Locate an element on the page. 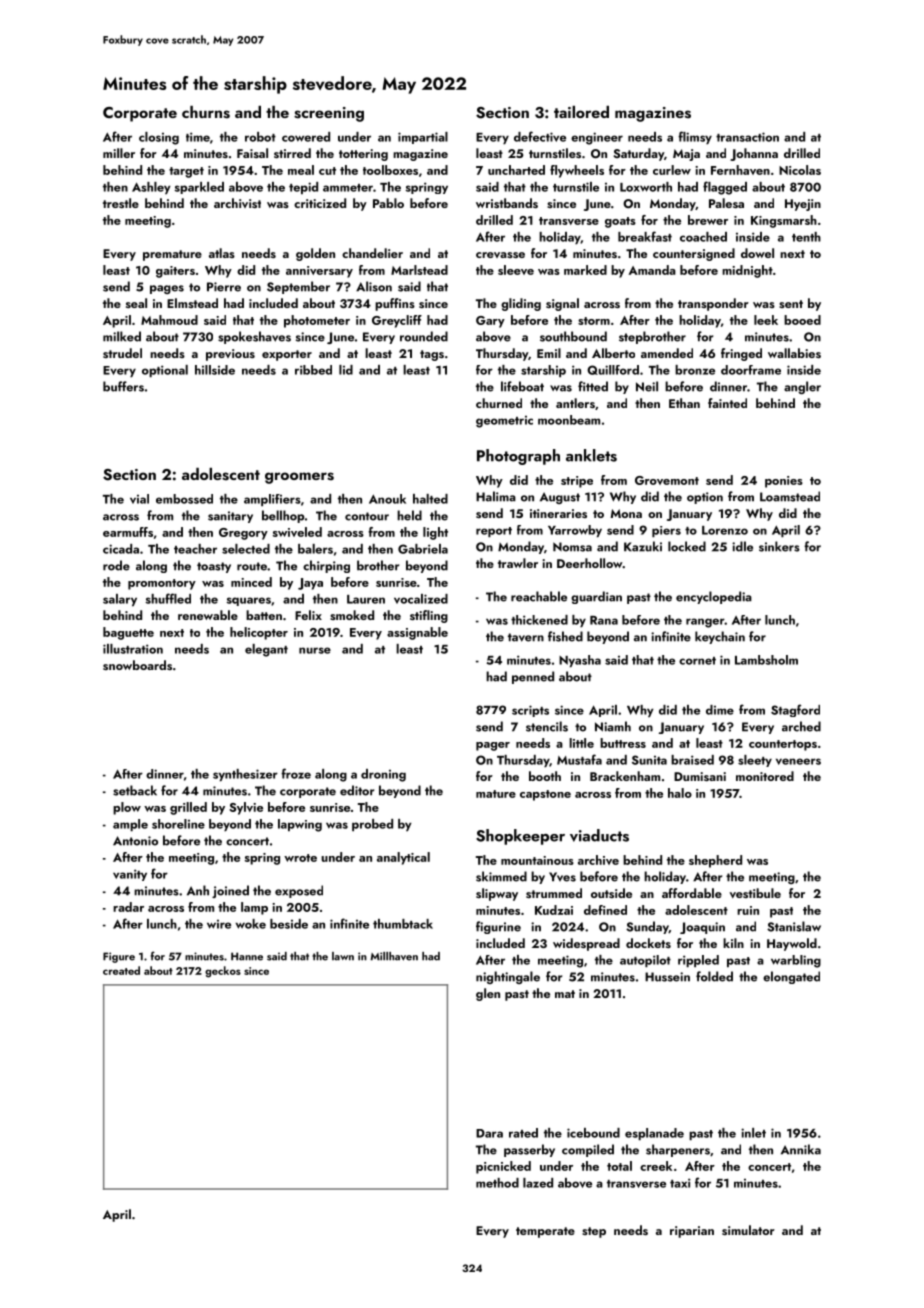 The height and width of the document is (1308, 924). Johanna is located at coordinates (754, 154).
